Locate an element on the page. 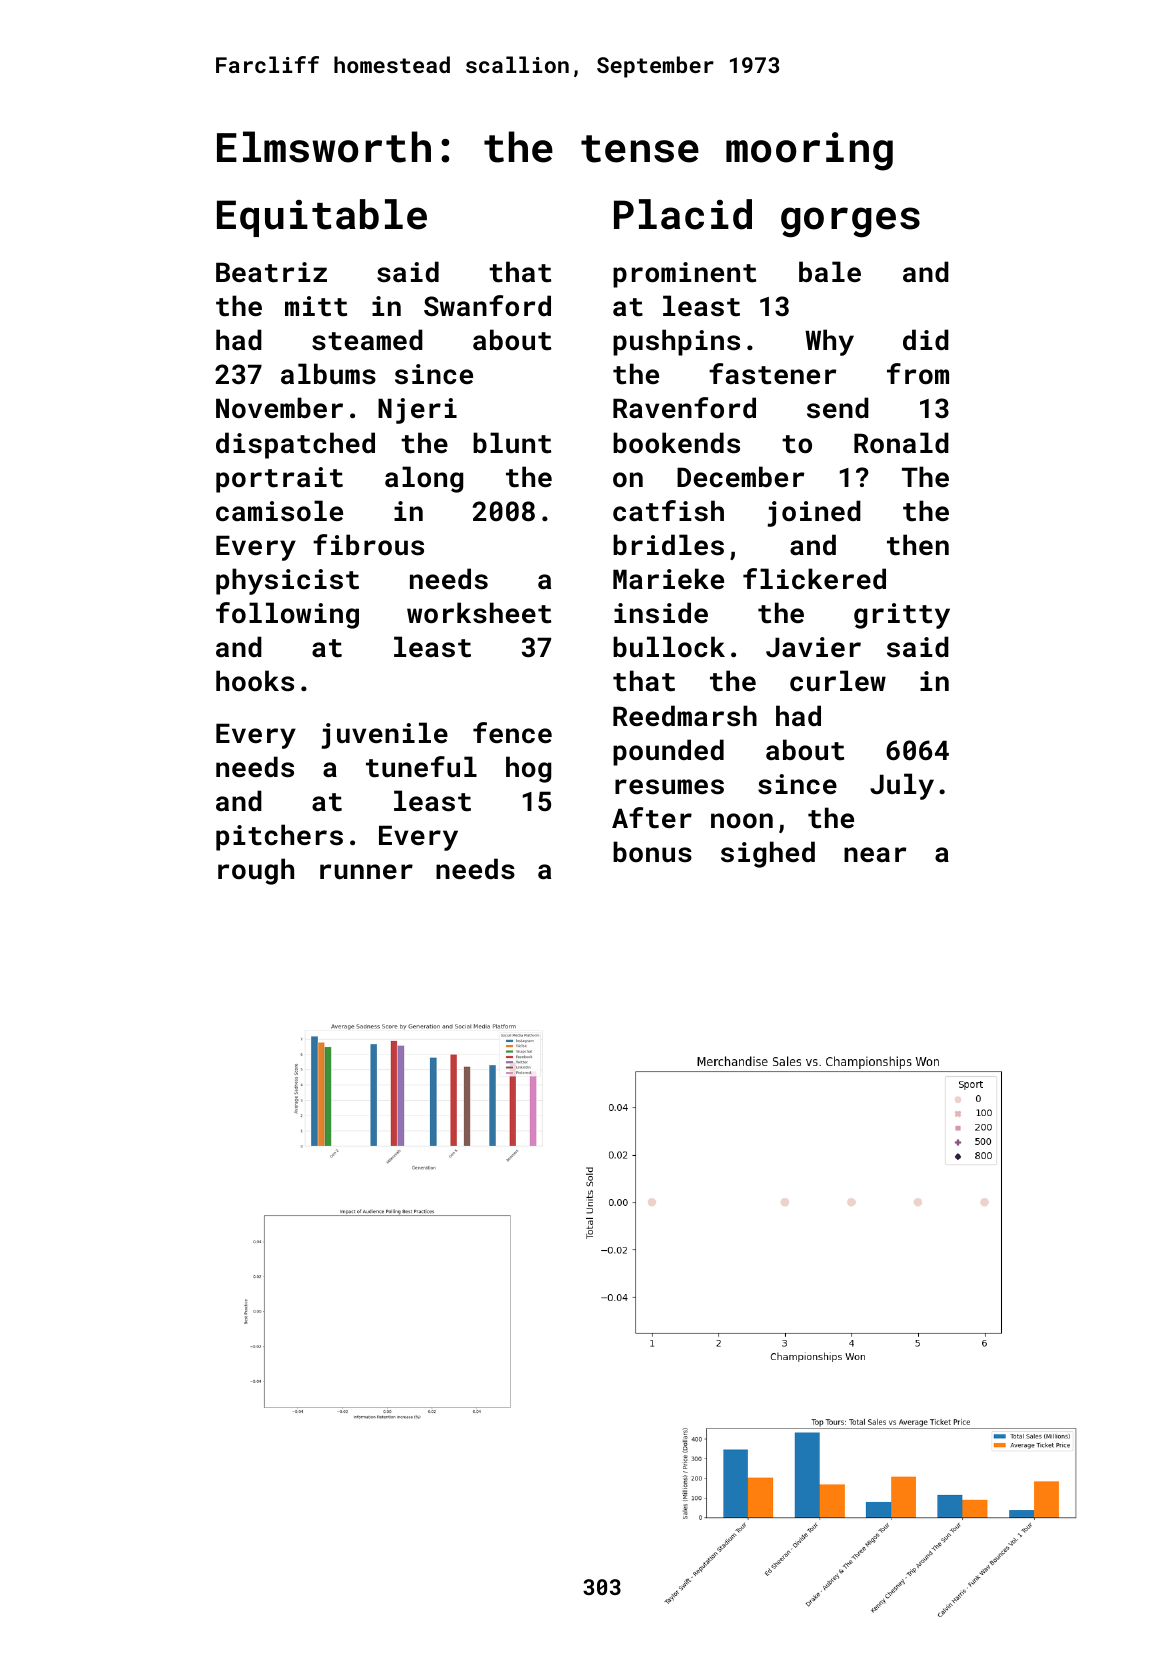 The height and width of the page is (1654, 1165). following is located at coordinates (287, 615).
